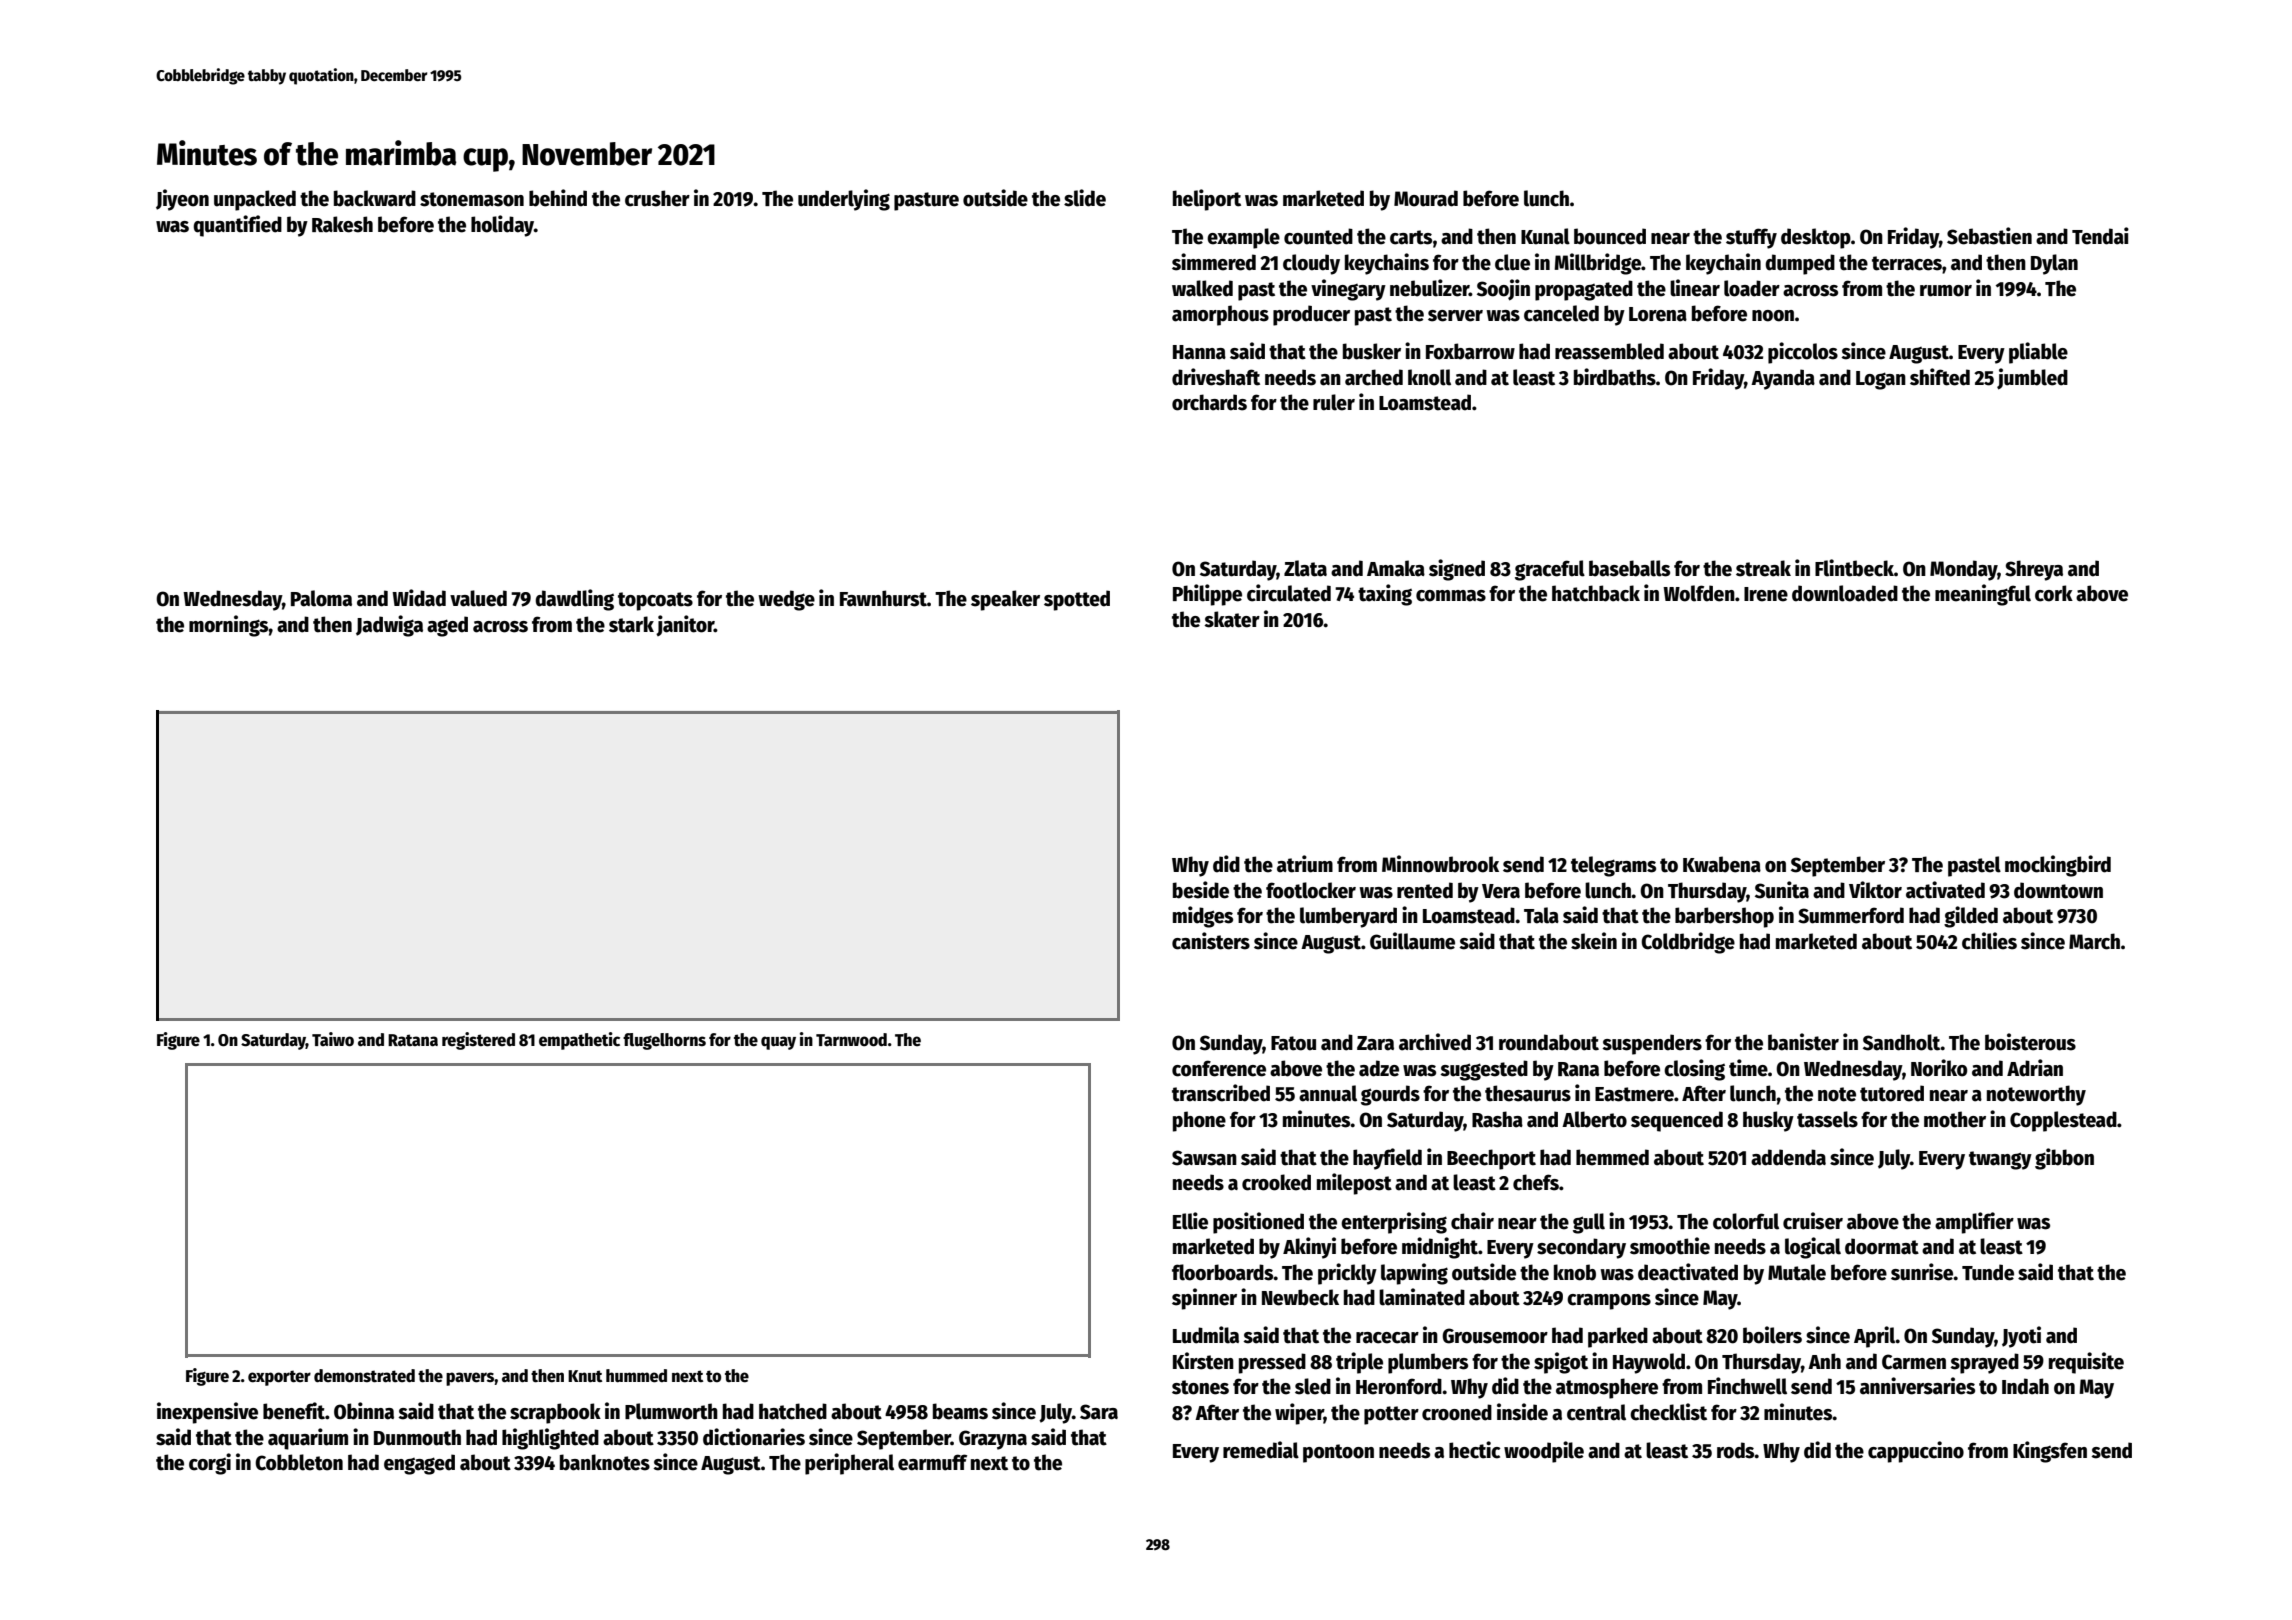 The height and width of the screenshot is (1620, 2292). What do you see at coordinates (1334, 402) in the screenshot?
I see `ruler` at bounding box center [1334, 402].
